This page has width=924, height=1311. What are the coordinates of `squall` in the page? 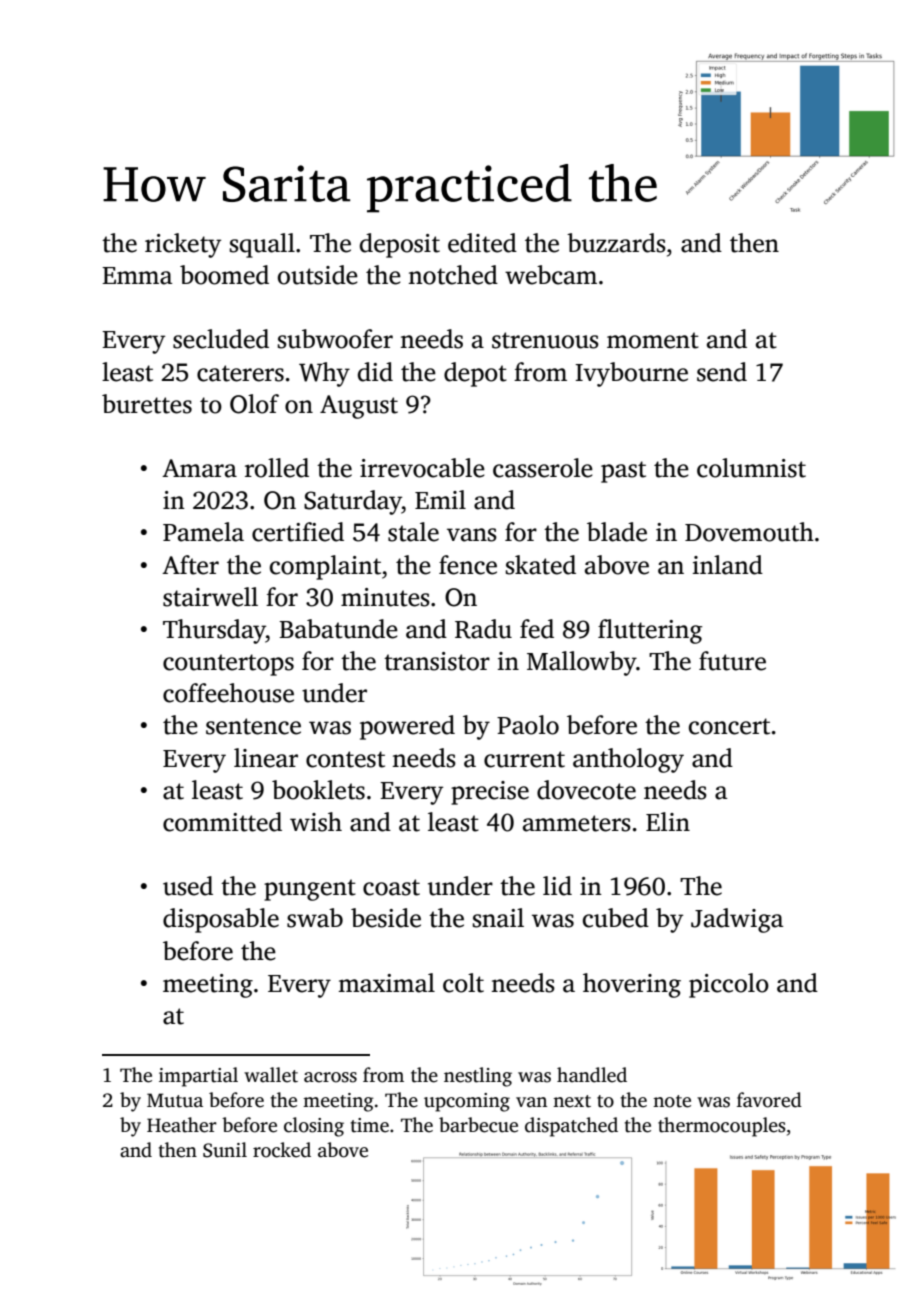 It's located at (262, 245).
